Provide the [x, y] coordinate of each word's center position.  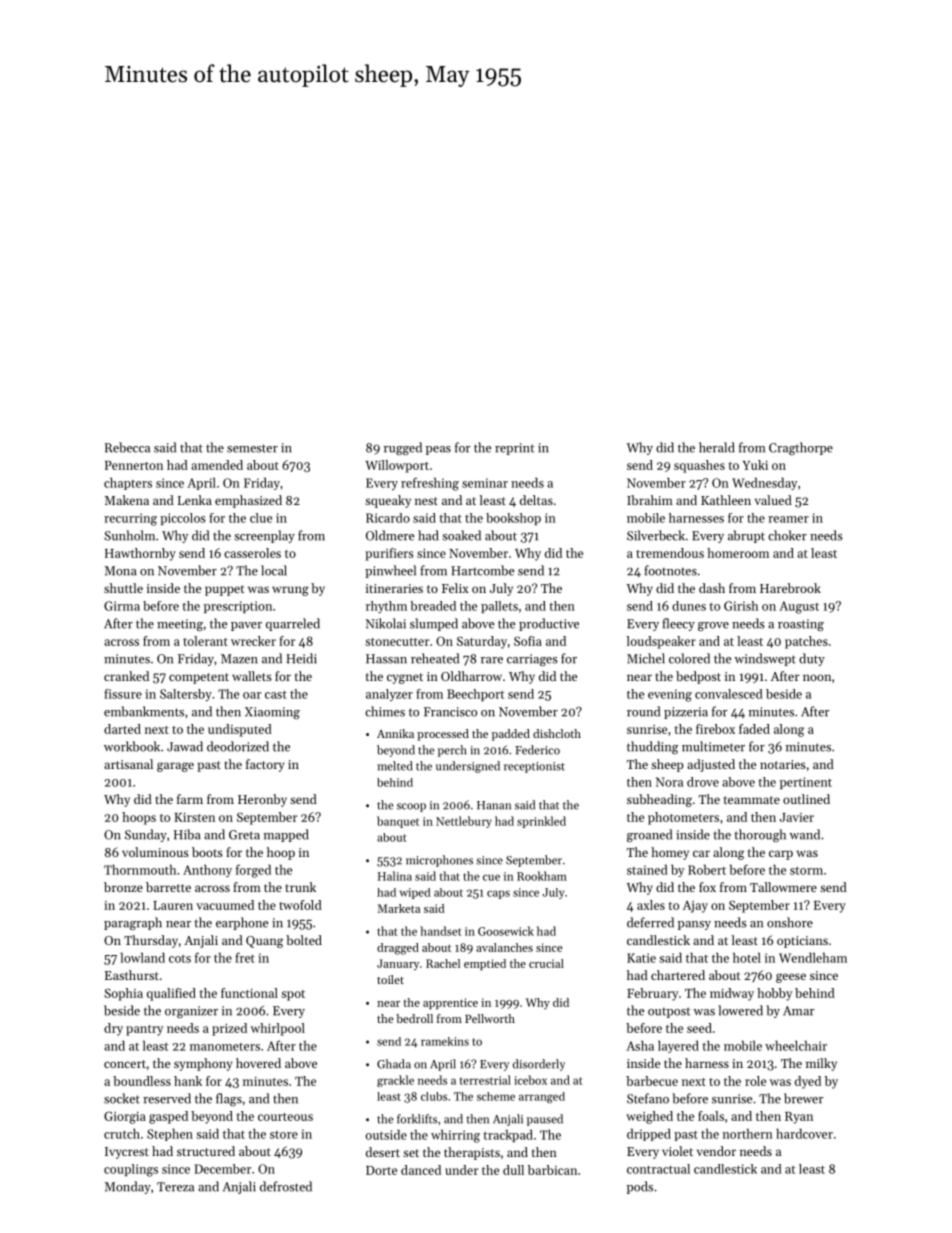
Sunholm [129, 535]
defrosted [286, 1186]
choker [787, 535]
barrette [168, 887]
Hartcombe [482, 570]
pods [640, 1187]
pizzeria [686, 713]
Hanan [494, 805]
